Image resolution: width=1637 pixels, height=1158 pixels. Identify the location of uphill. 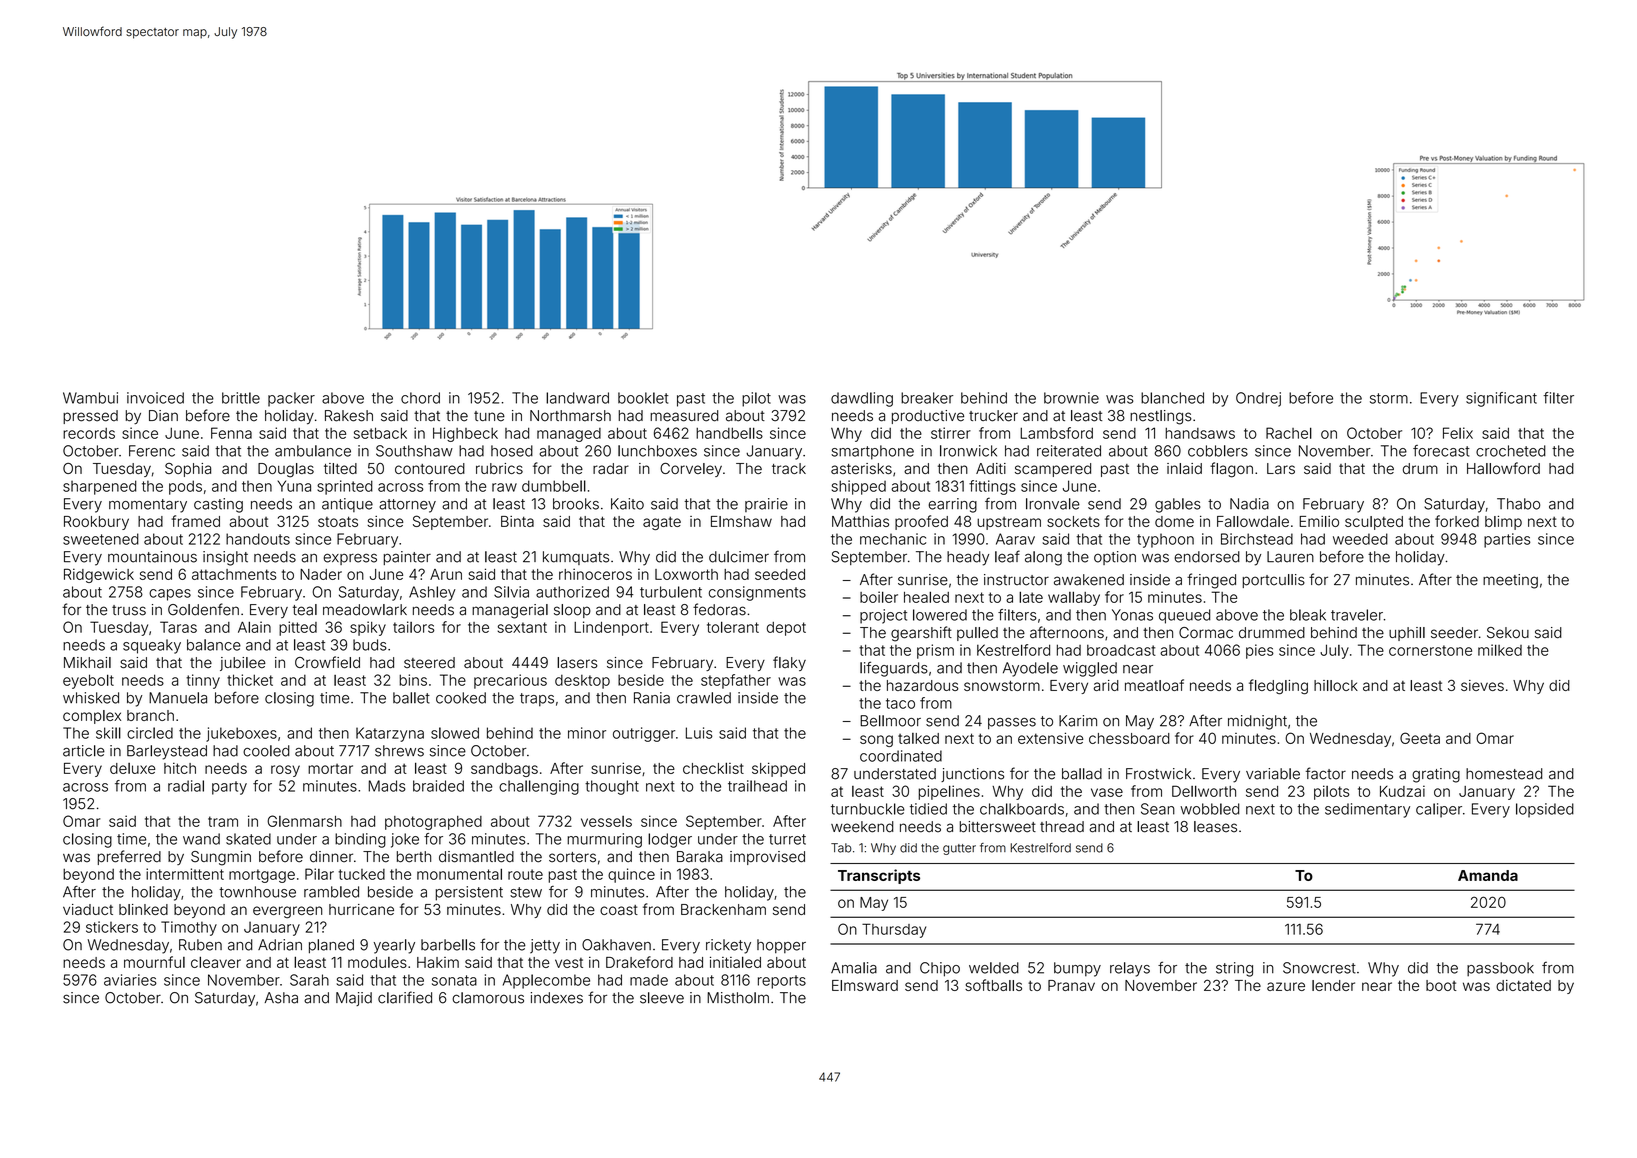
(1407, 634).
